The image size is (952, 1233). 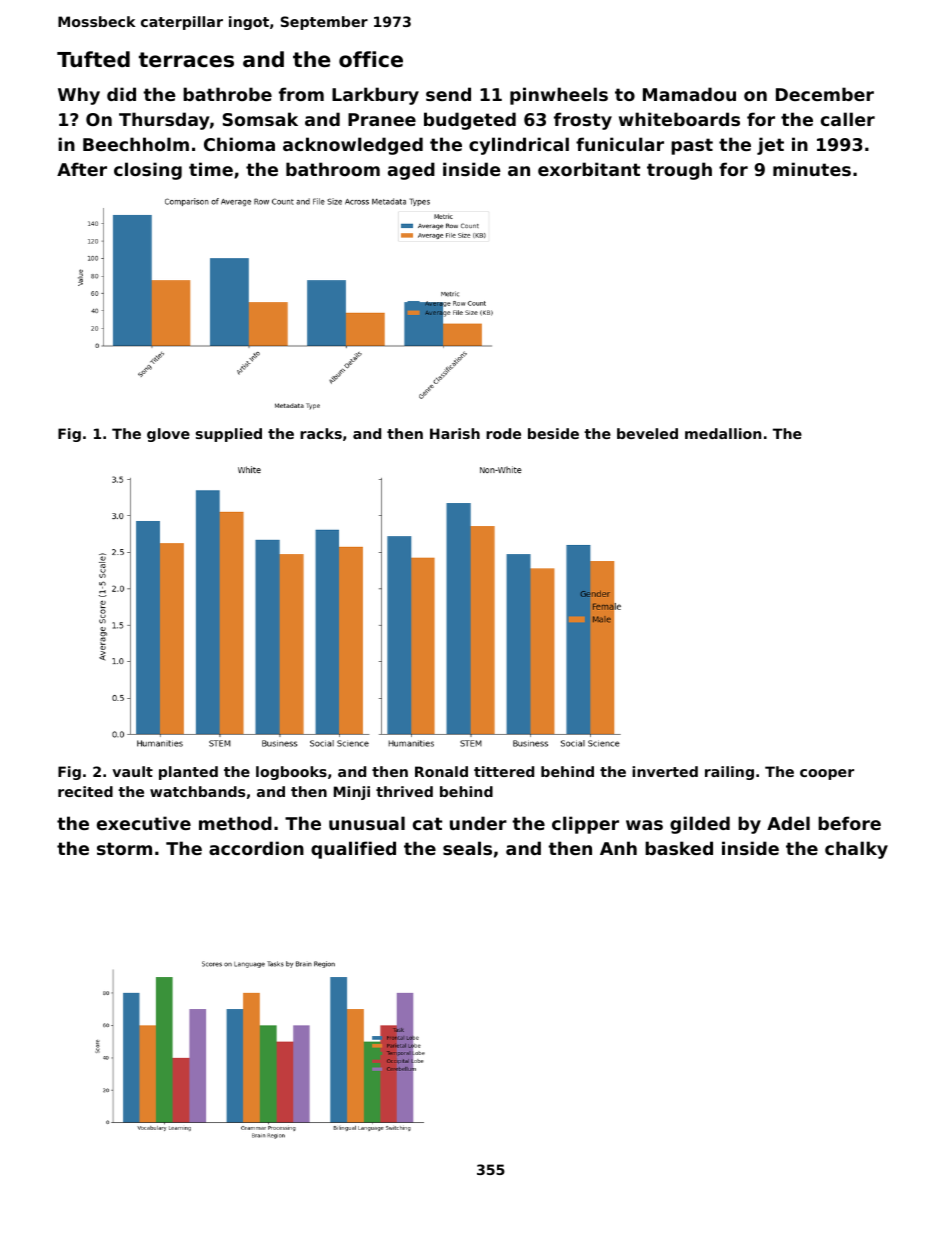 I want to click on Harish, so click(x=455, y=433).
